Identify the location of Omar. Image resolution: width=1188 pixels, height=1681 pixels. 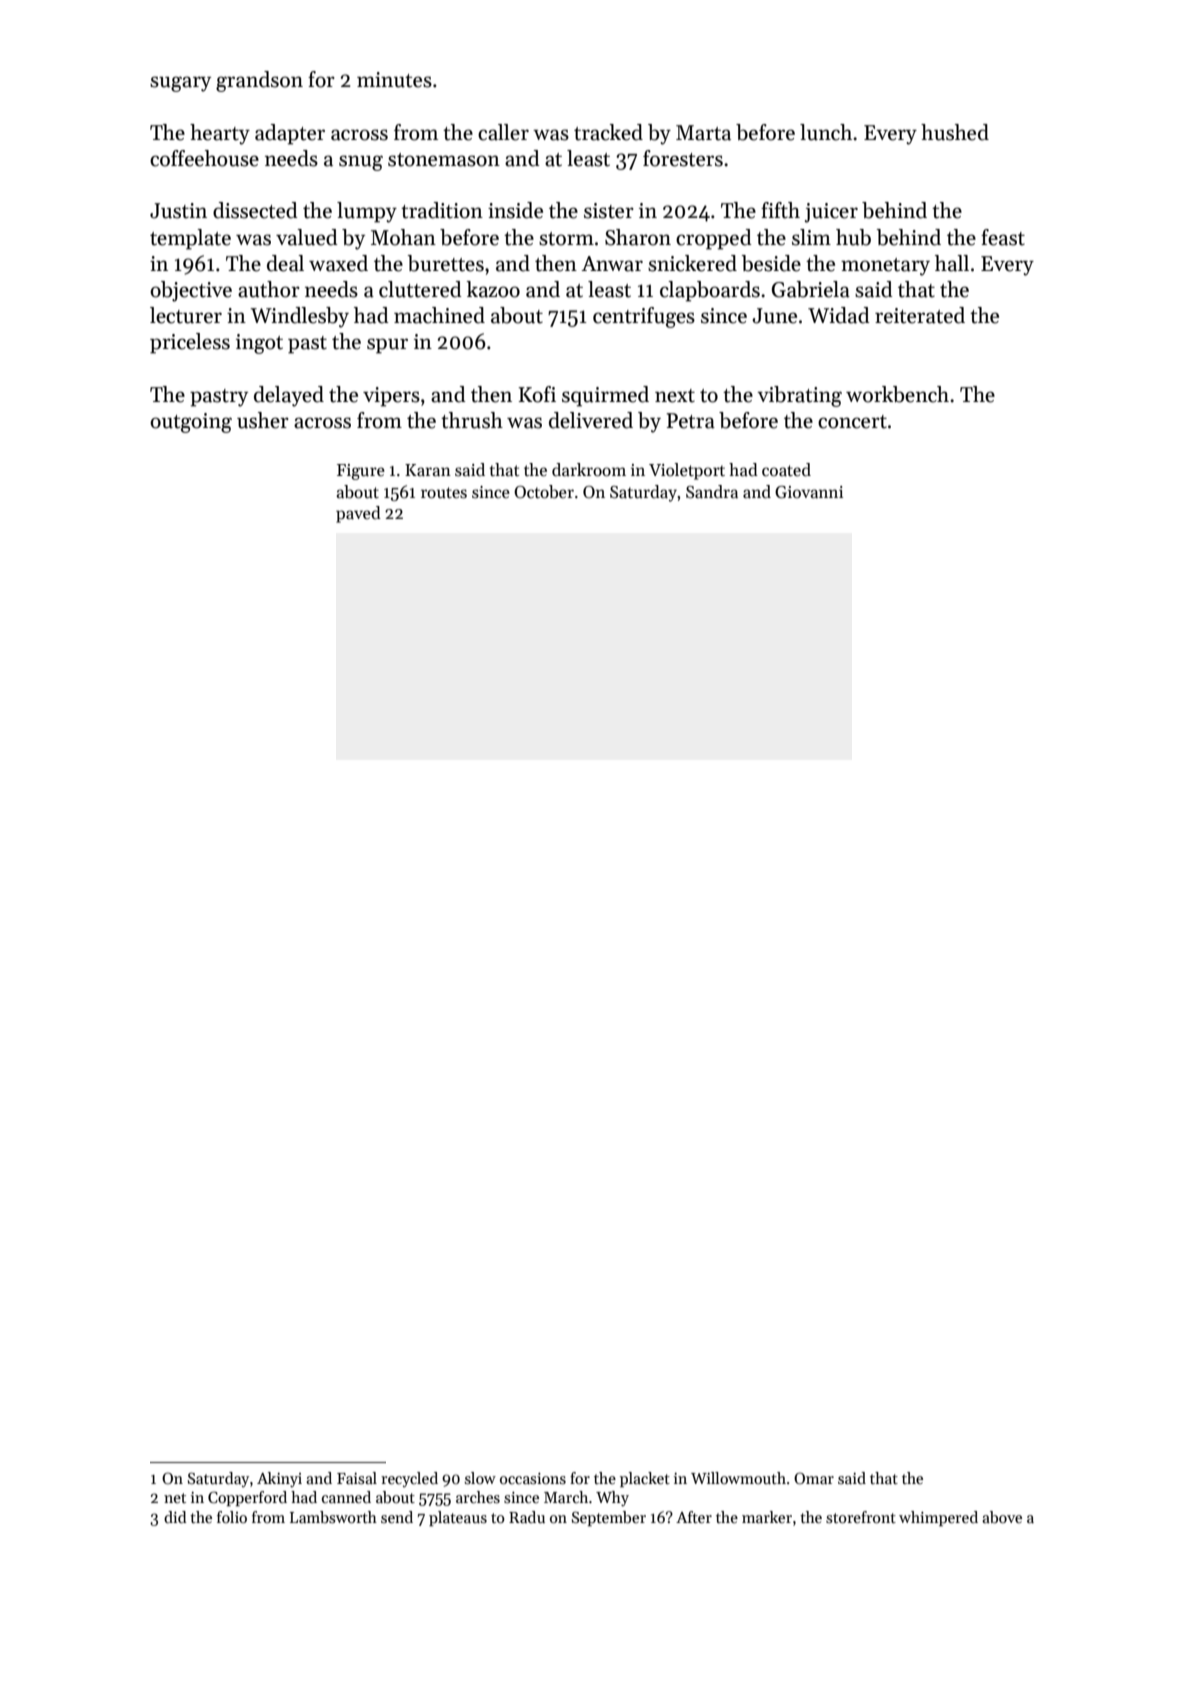
(814, 1478).
